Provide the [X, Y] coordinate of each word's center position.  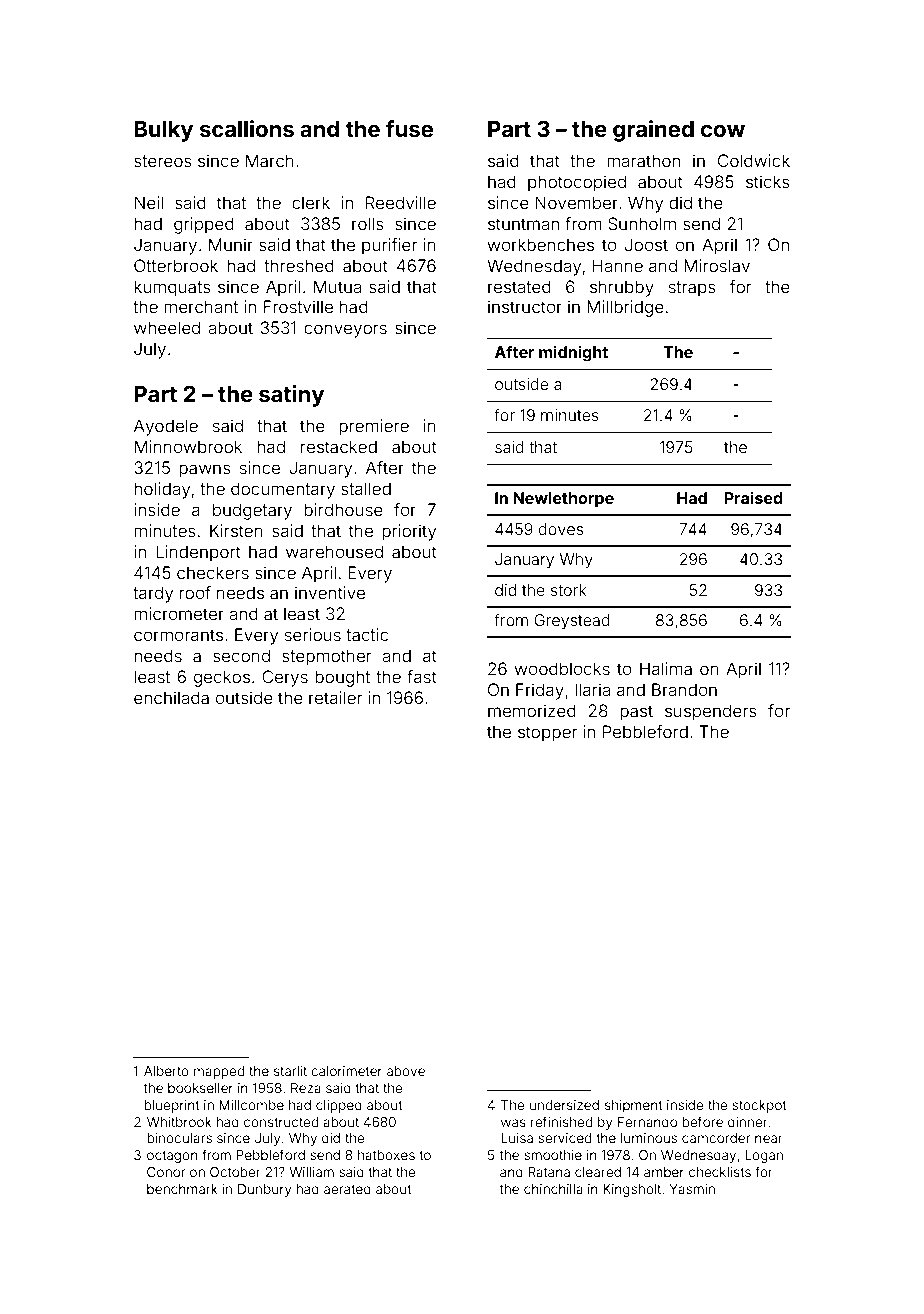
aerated [347, 1189]
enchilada [171, 697]
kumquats [172, 288]
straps [692, 289]
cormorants [178, 635]
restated [519, 286]
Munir [231, 244]
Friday [540, 691]
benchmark [182, 1189]
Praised [753, 497]
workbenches [541, 244]
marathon [643, 160]
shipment [633, 1106]
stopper [547, 734]
